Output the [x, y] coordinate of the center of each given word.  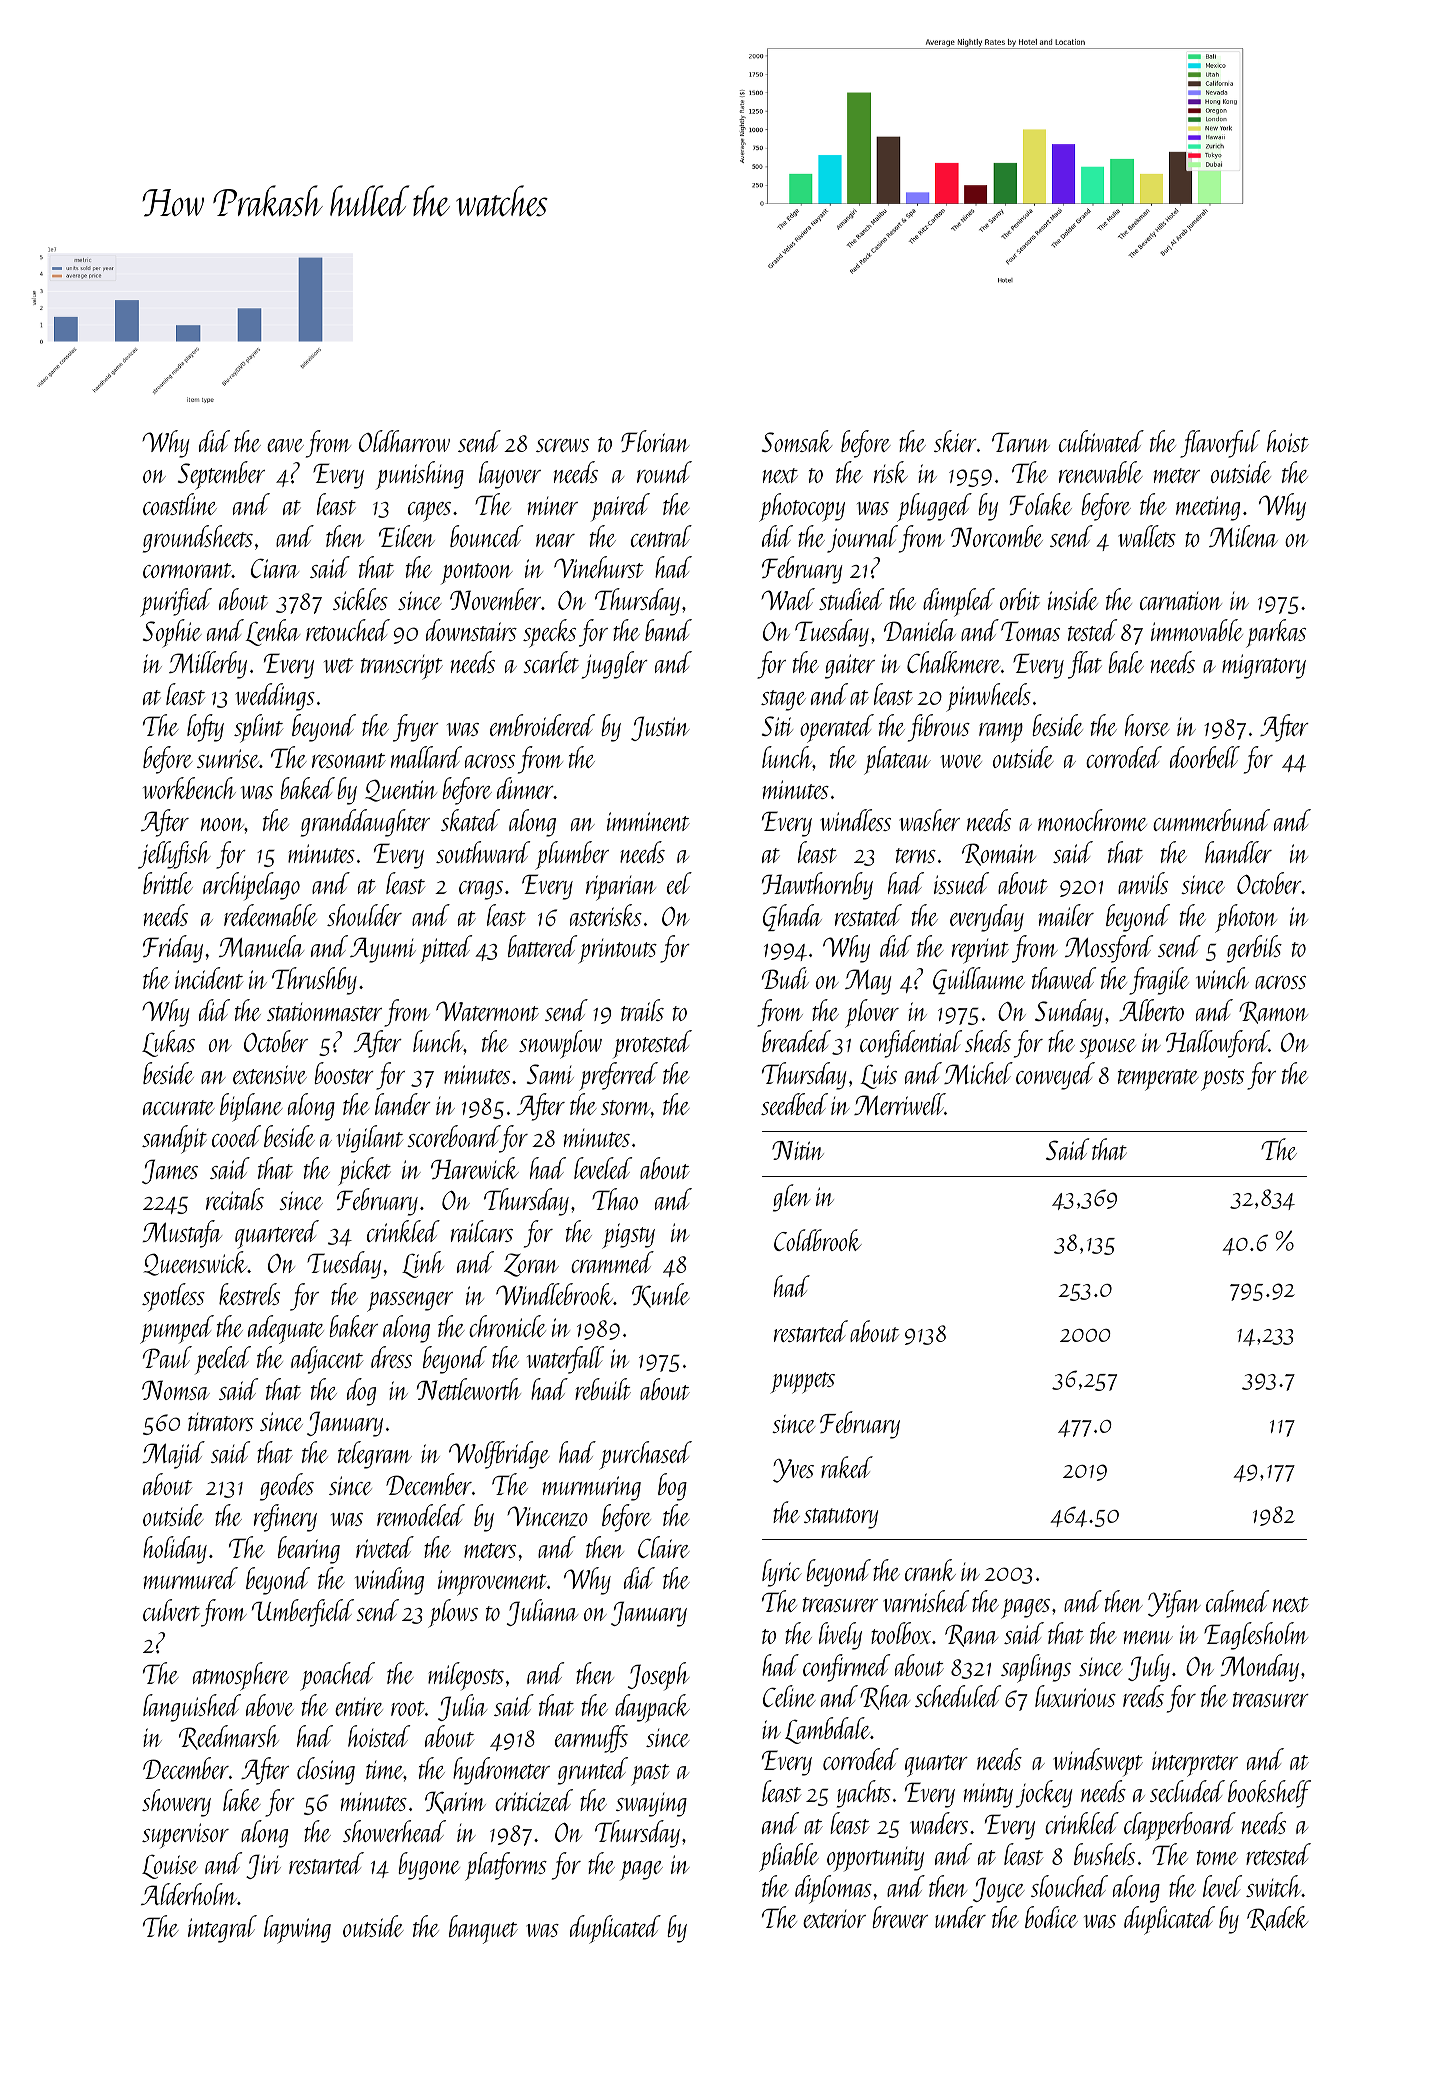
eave [285, 445]
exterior [834, 1919]
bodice [1051, 1917]
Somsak [797, 441]
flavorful [1220, 444]
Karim [455, 1802]
